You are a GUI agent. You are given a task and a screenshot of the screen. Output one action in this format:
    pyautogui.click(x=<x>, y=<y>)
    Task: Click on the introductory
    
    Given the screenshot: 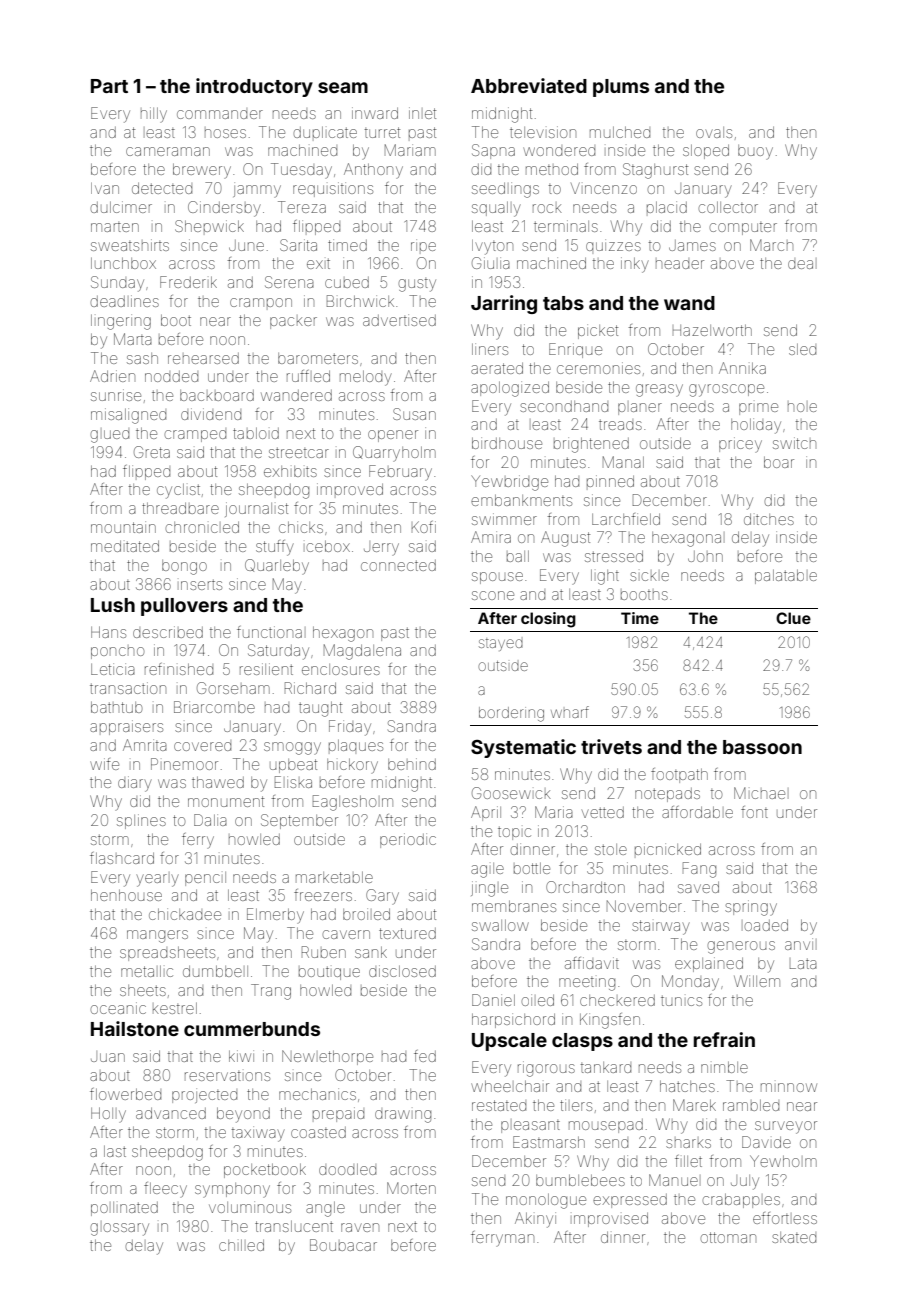 What is the action you would take?
    pyautogui.click(x=254, y=87)
